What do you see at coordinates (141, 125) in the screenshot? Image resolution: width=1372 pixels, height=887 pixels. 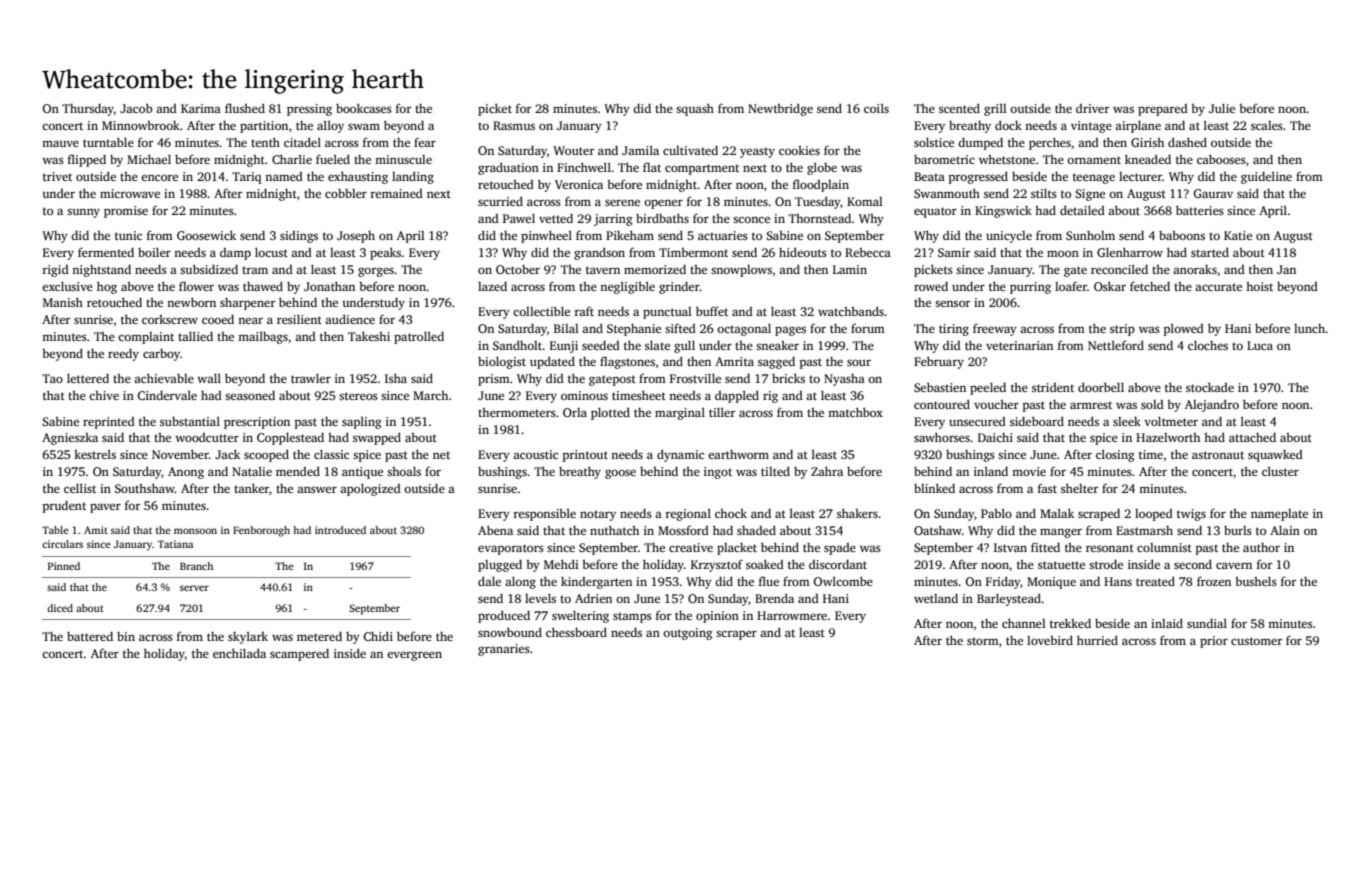 I see `Minnowbrook` at bounding box center [141, 125].
